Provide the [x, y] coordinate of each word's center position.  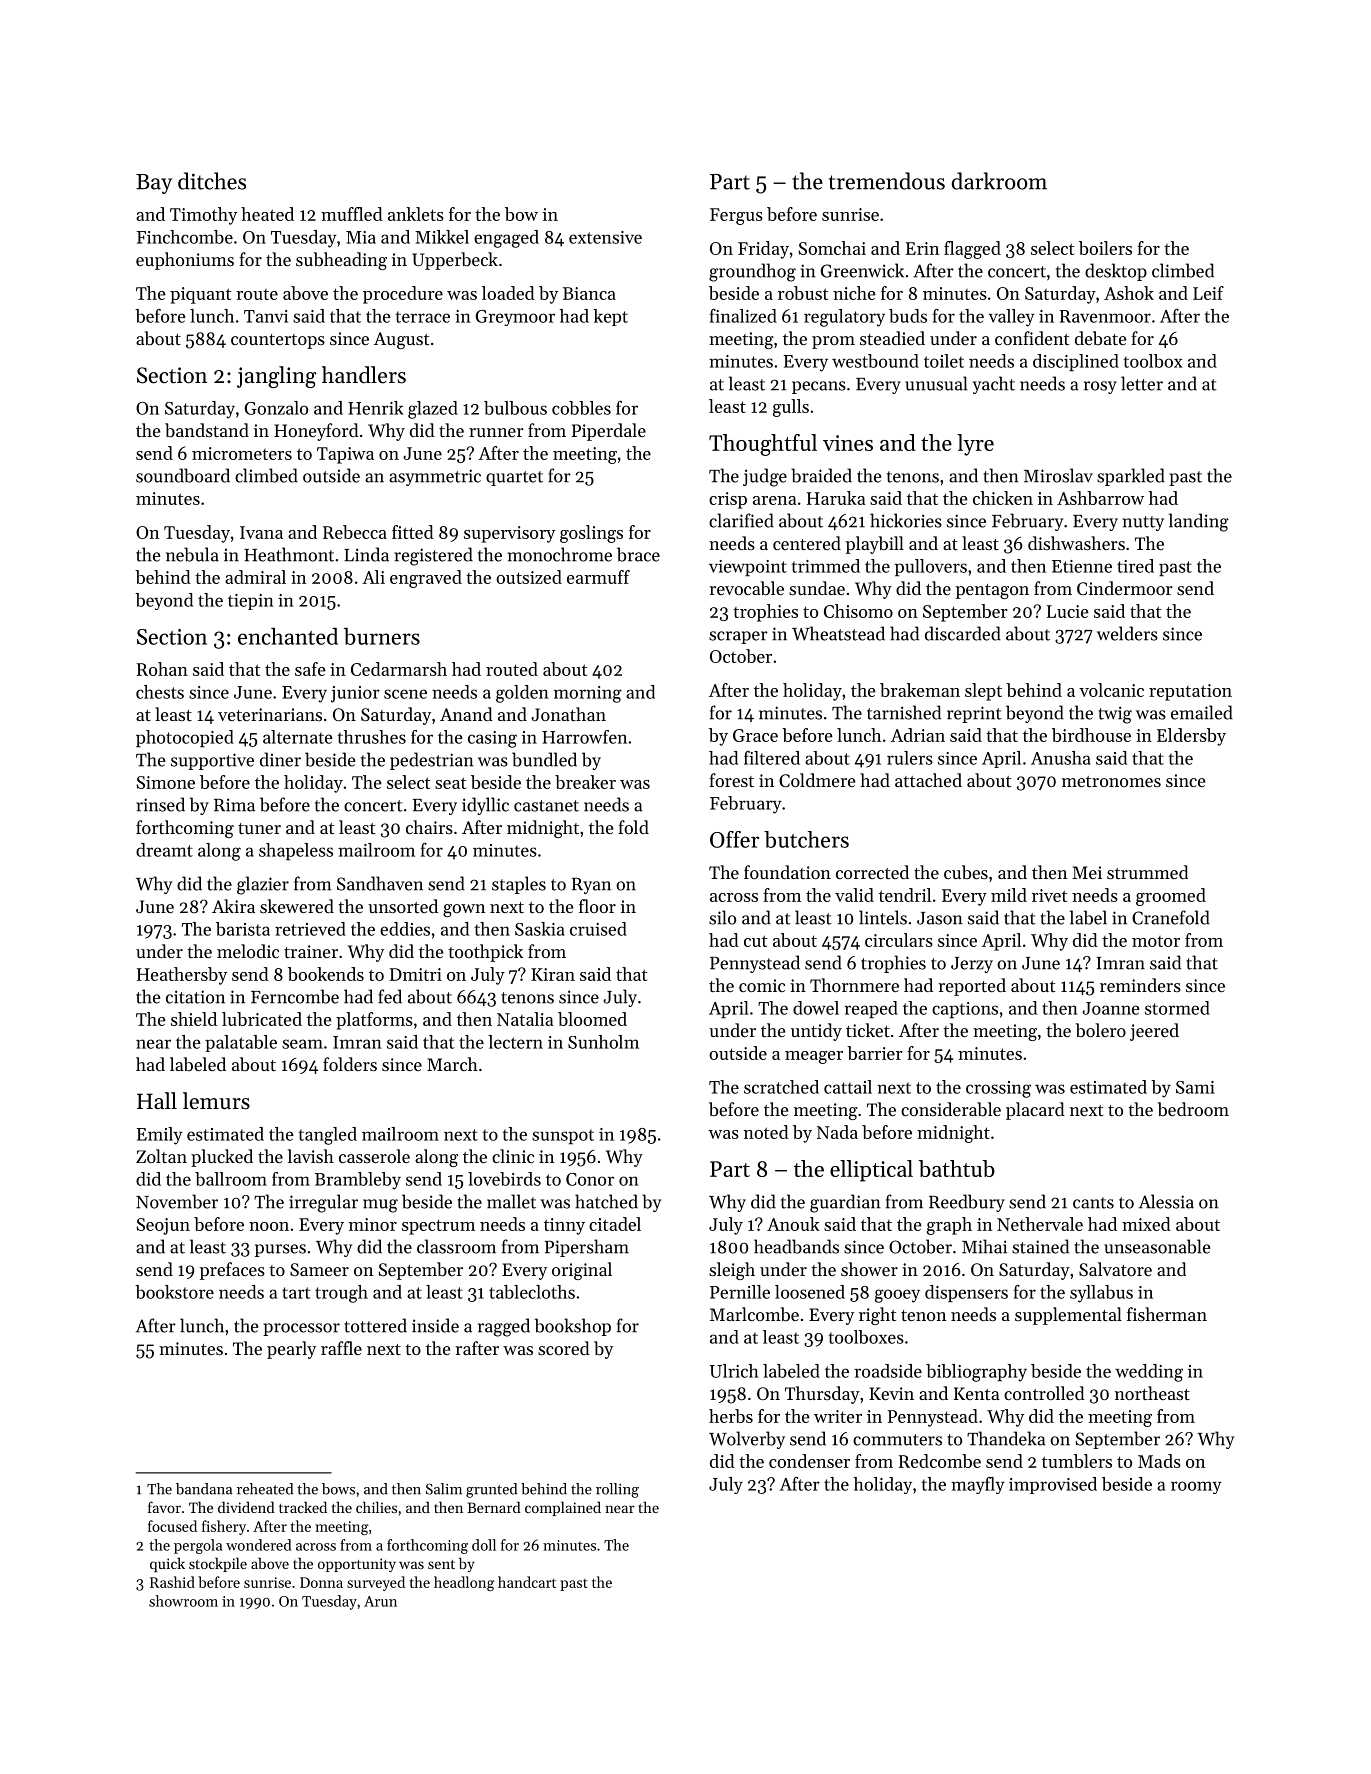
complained [563, 1508]
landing [1199, 522]
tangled [328, 1136]
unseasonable [1157, 1246]
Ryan [591, 886]
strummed [1147, 872]
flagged [972, 250]
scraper [738, 637]
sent [441, 1564]
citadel [615, 1224]
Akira [233, 906]
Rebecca [355, 532]
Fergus [736, 216]
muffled [352, 214]
